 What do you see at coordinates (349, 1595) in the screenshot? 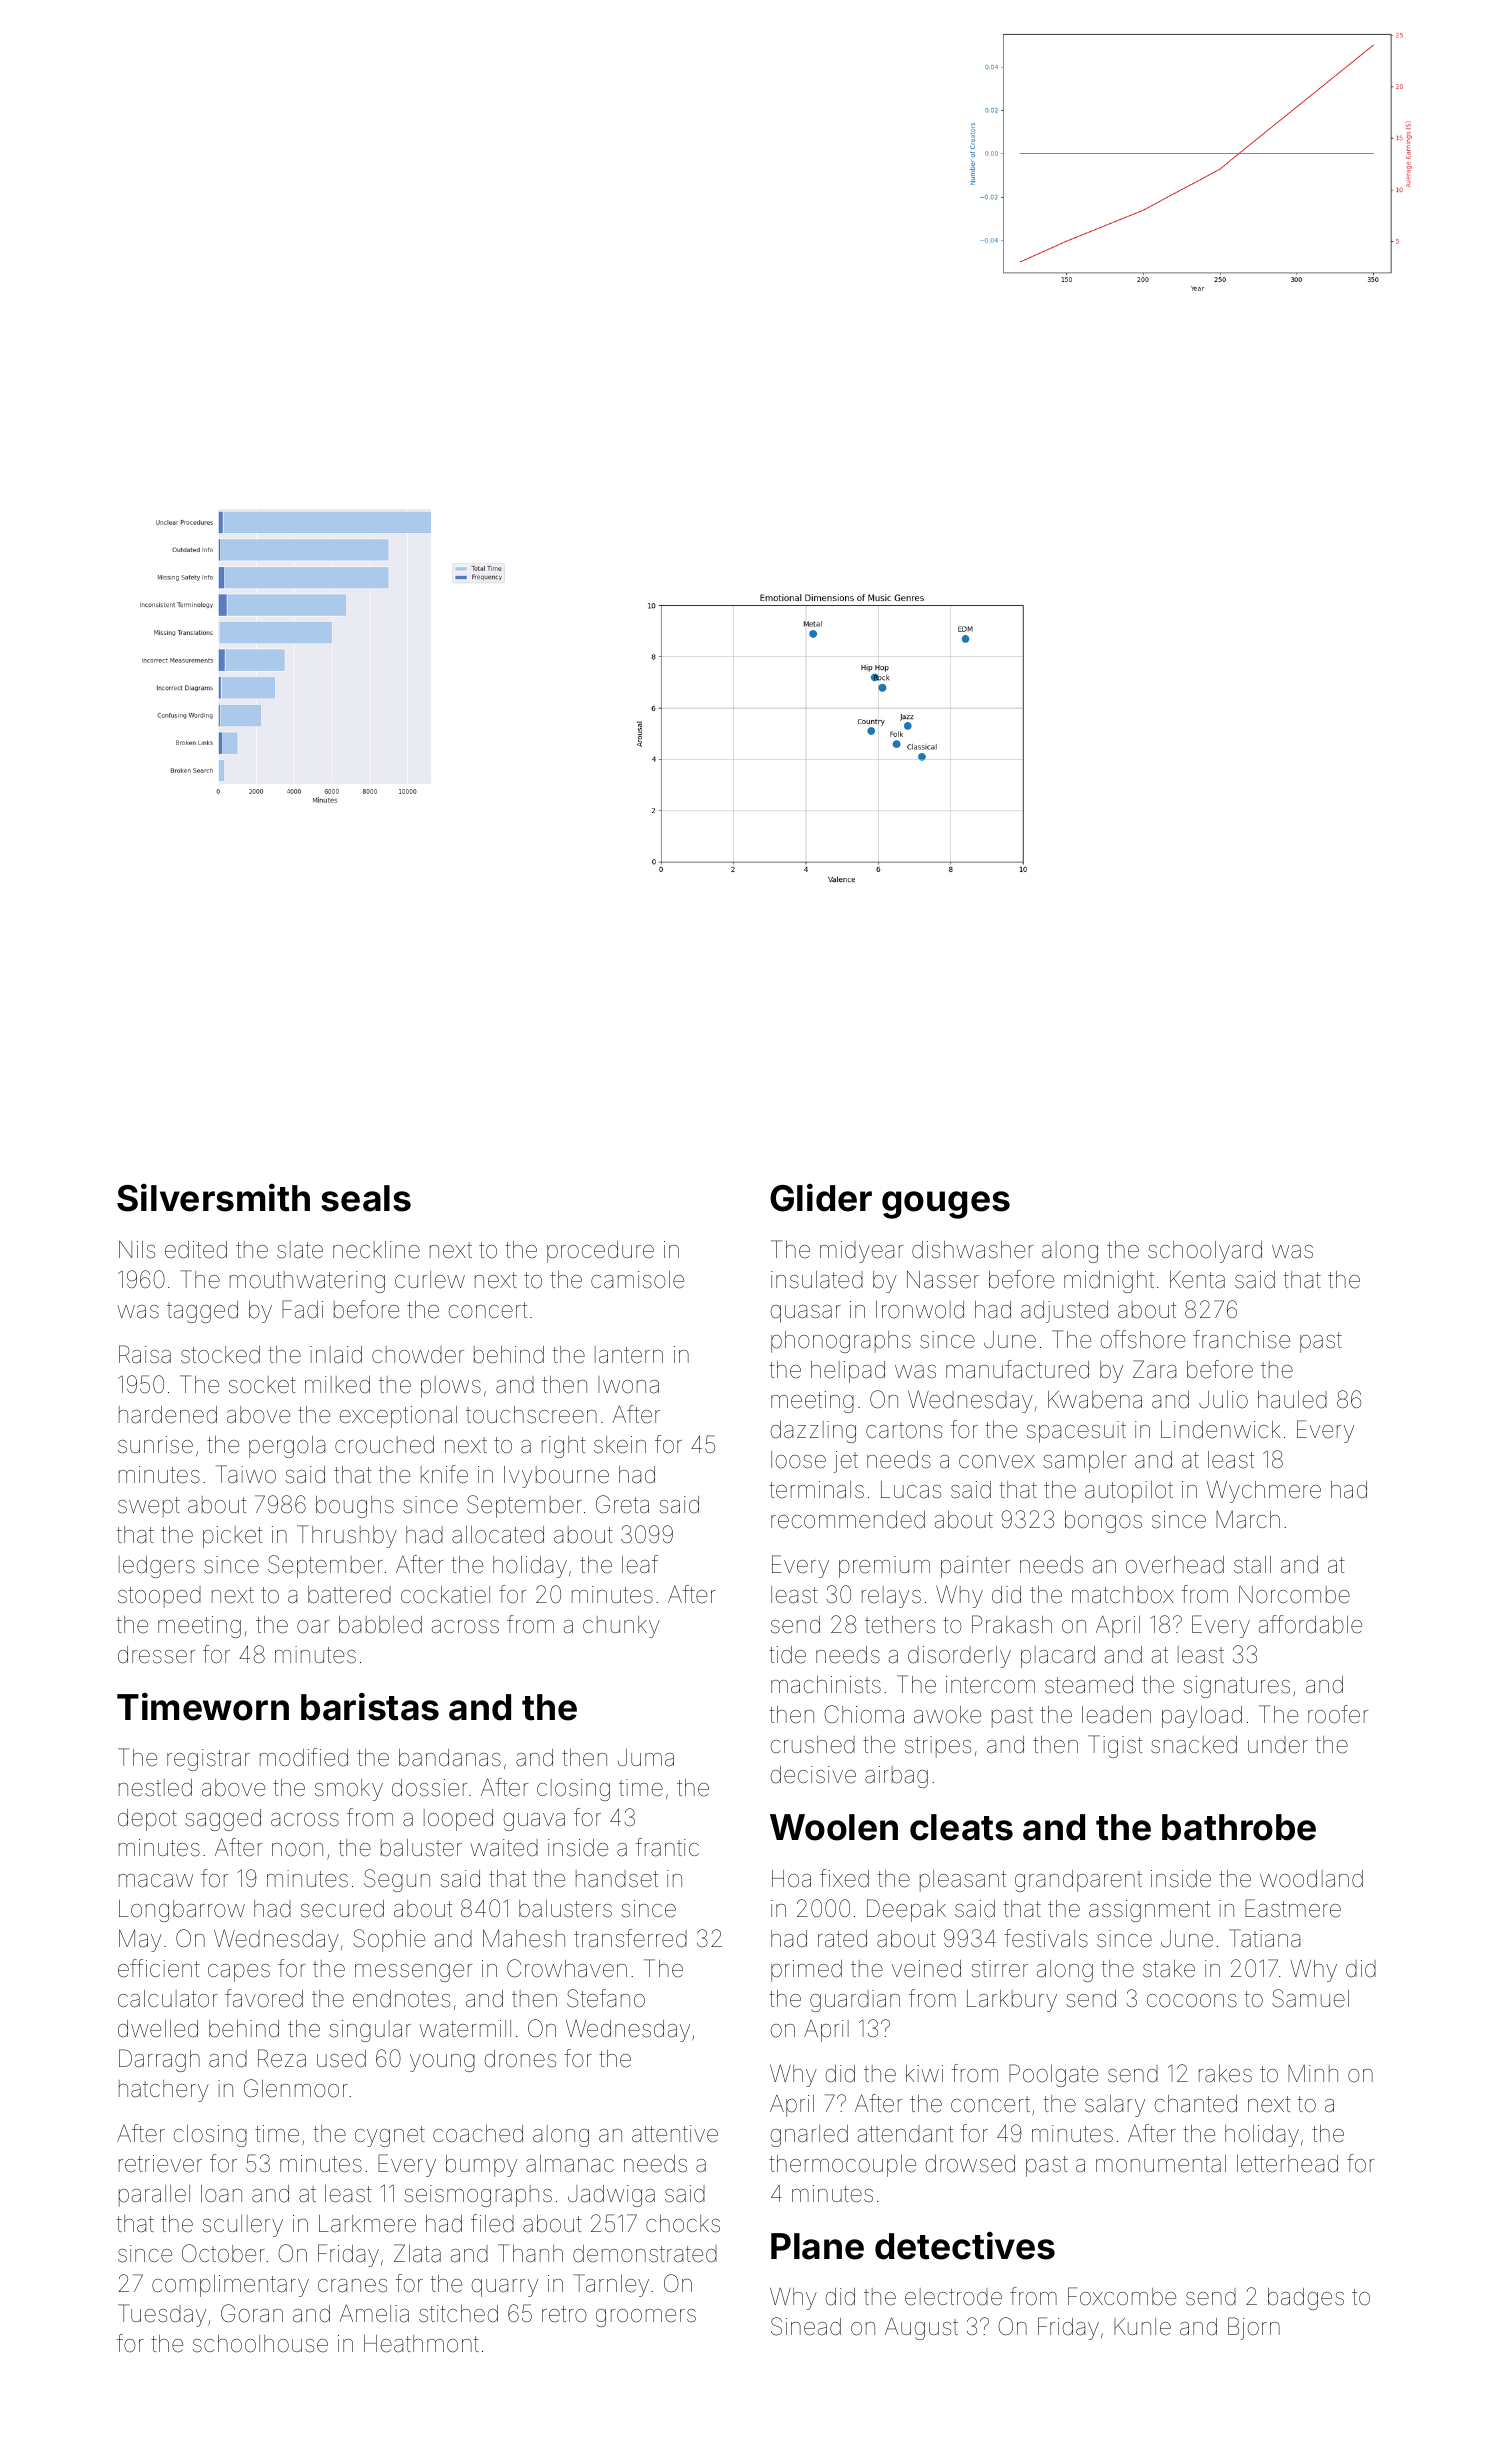
I see `battered` at bounding box center [349, 1595].
